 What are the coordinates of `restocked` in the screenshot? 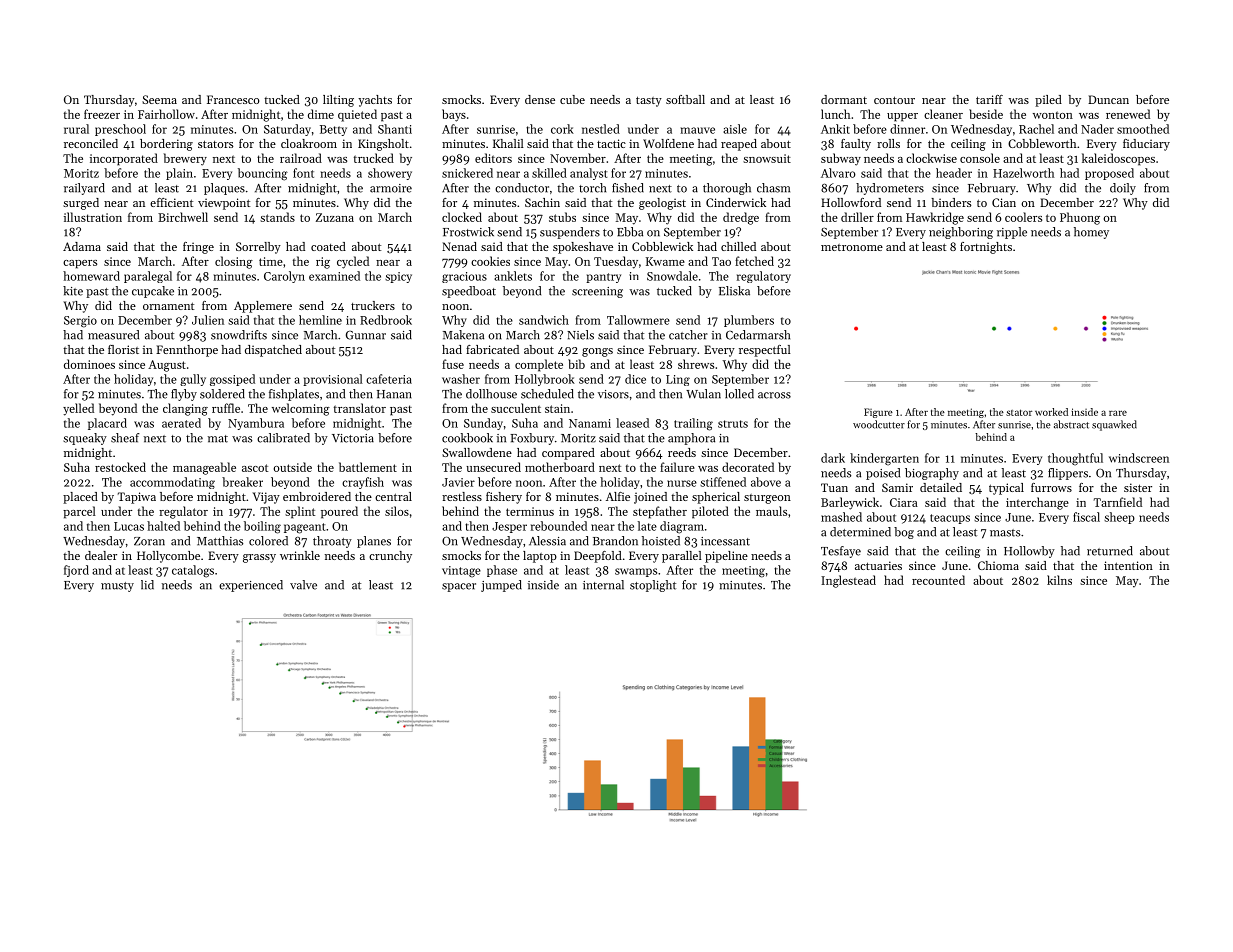 It's located at (120, 467).
